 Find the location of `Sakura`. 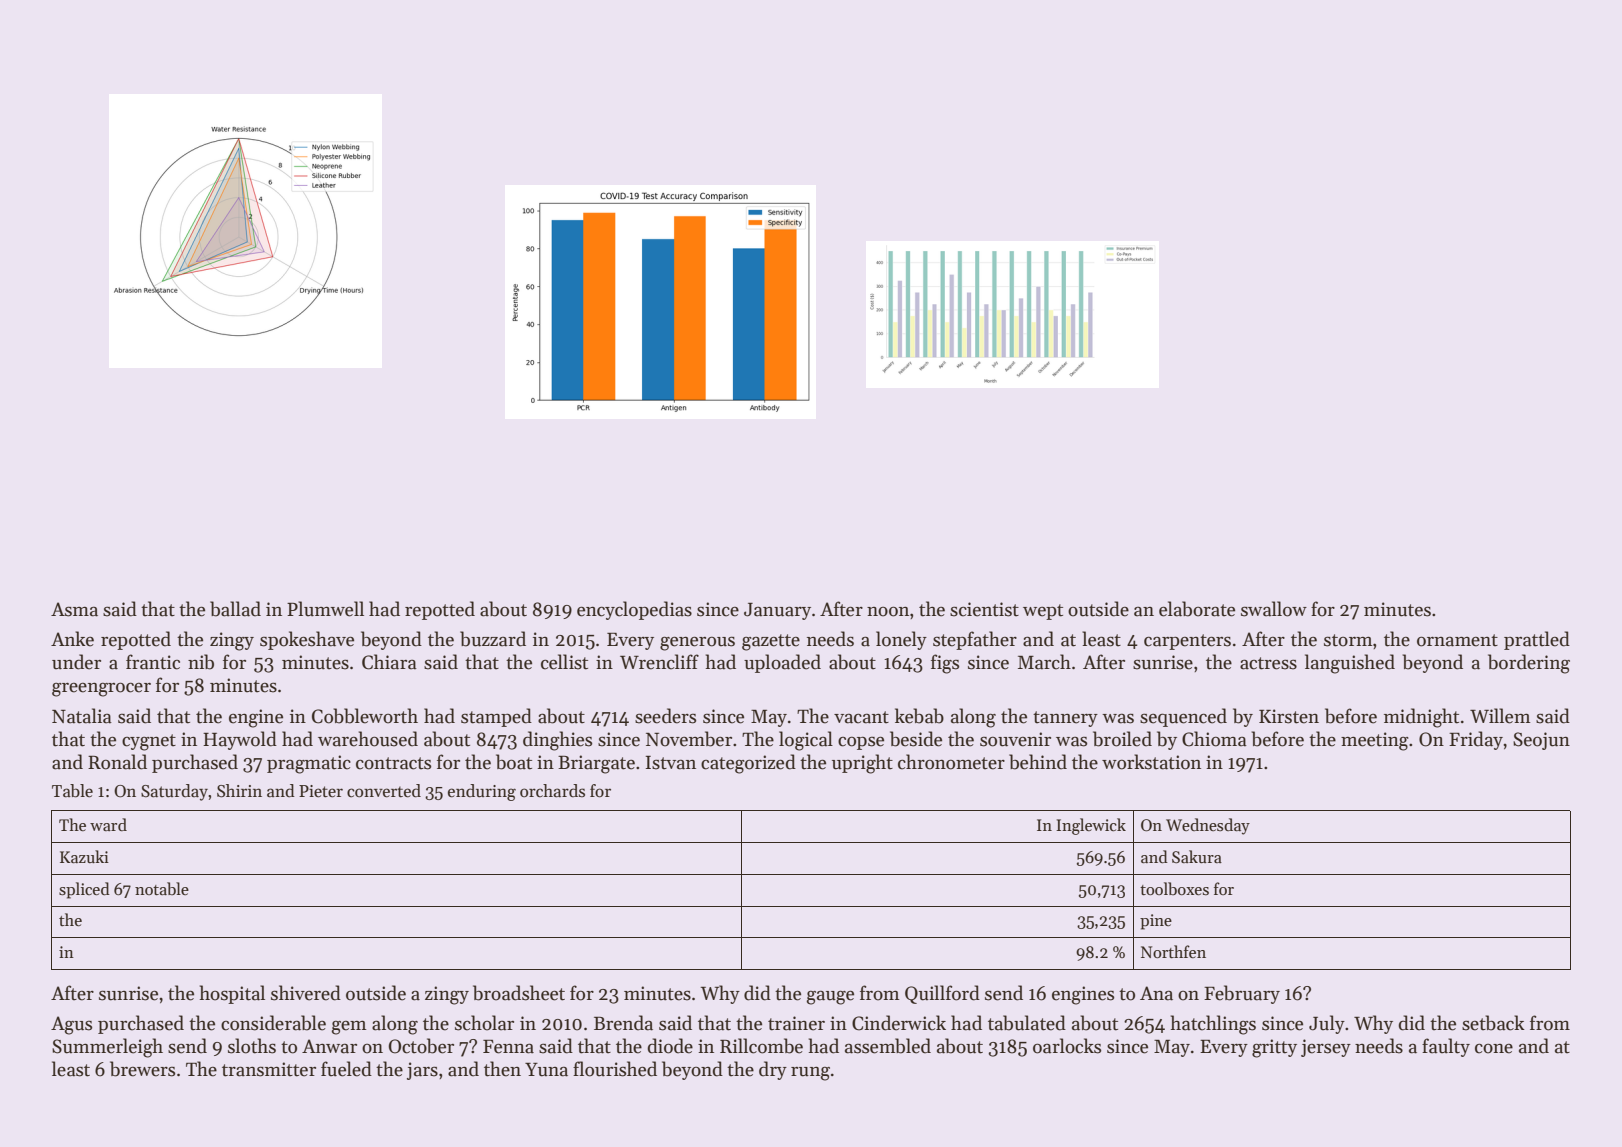

Sakura is located at coordinates (1197, 856).
